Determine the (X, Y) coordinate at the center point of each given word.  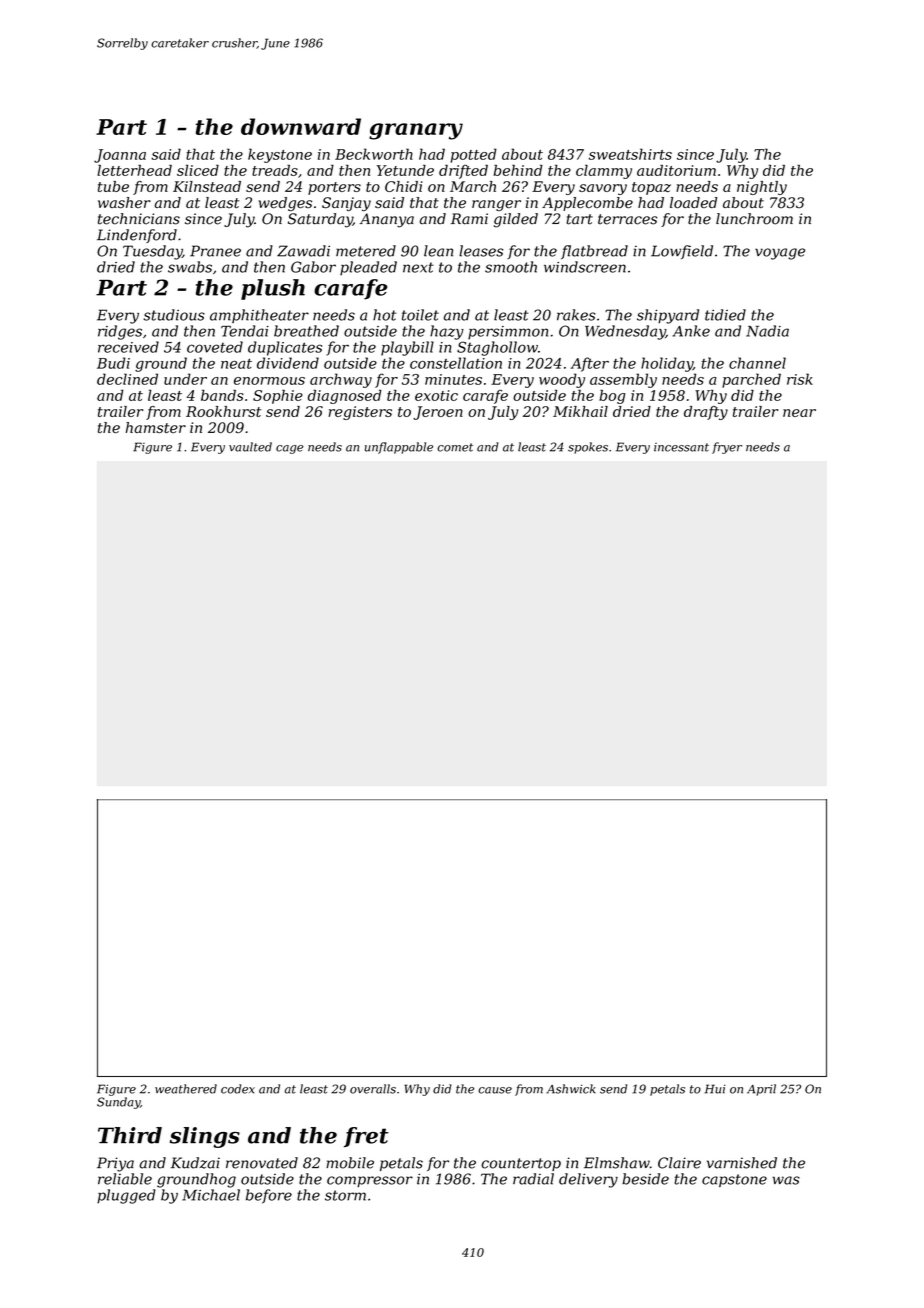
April (761, 1090)
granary (416, 131)
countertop (521, 1164)
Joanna (120, 156)
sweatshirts (630, 154)
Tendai (245, 331)
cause (495, 1090)
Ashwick (571, 1089)
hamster (156, 427)
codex (238, 1089)
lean (438, 251)
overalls (373, 1089)
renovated (262, 1163)
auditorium (676, 170)
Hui (715, 1089)
